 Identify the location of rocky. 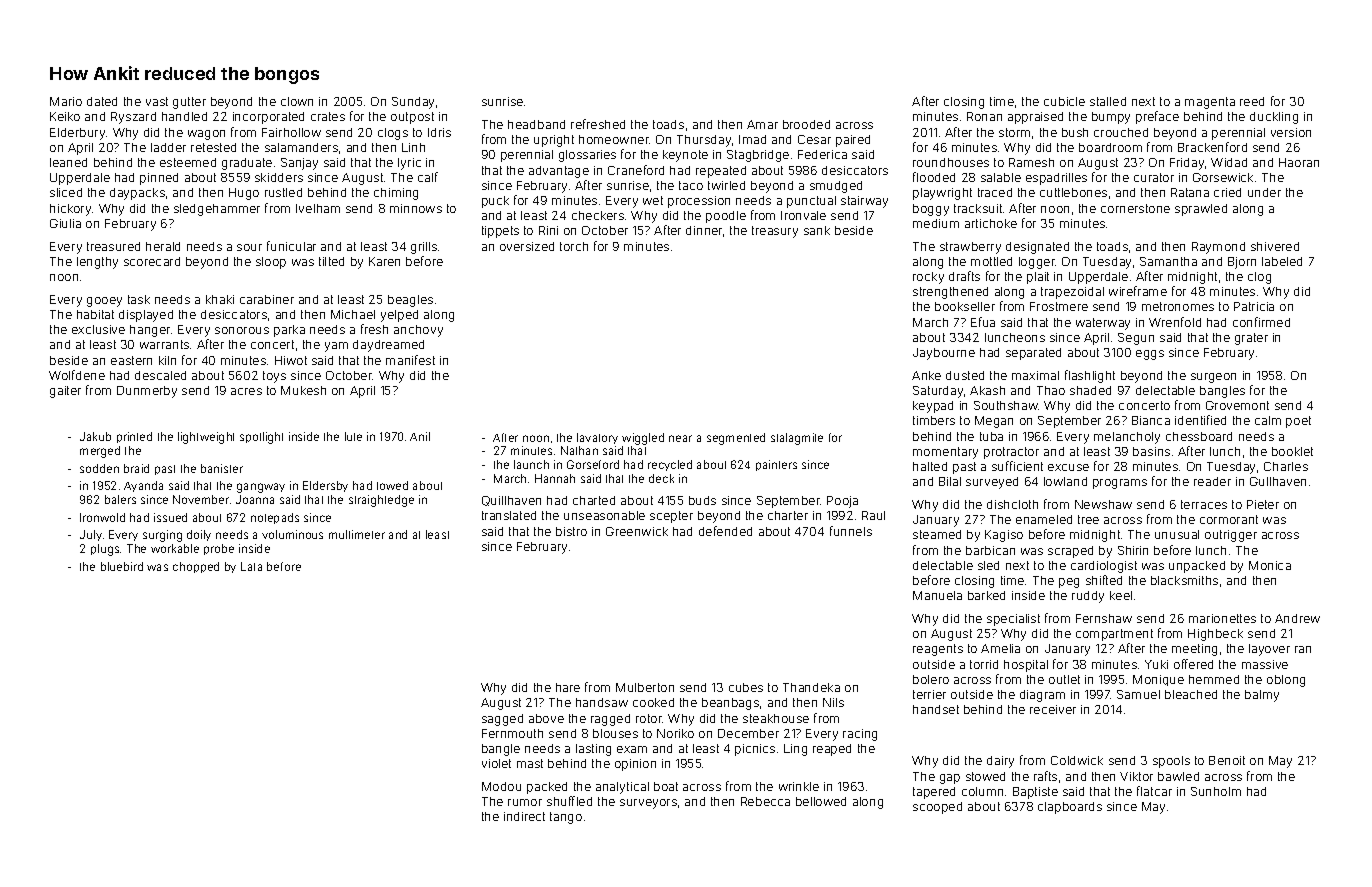
(928, 278).
